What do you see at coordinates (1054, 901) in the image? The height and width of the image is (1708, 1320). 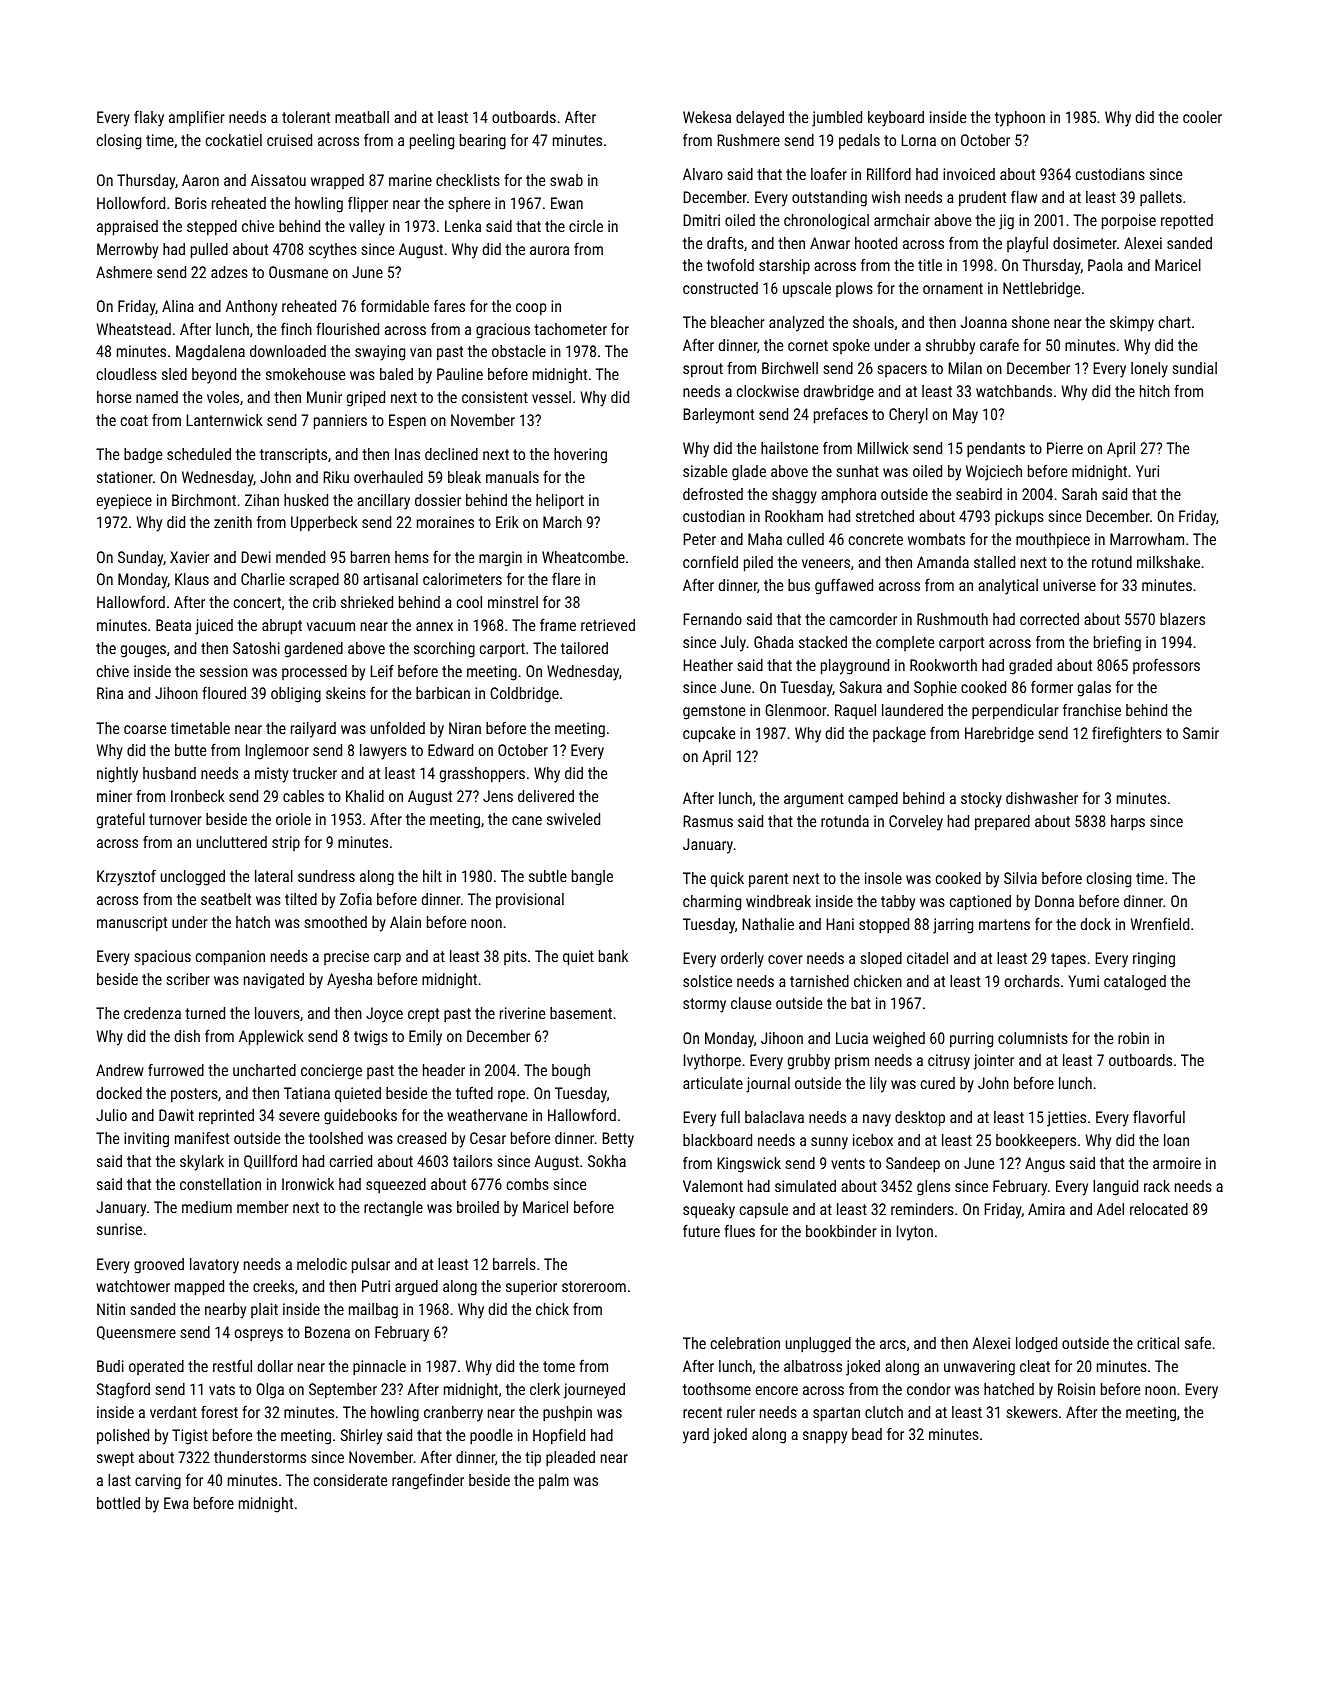 I see `Donna` at bounding box center [1054, 901].
